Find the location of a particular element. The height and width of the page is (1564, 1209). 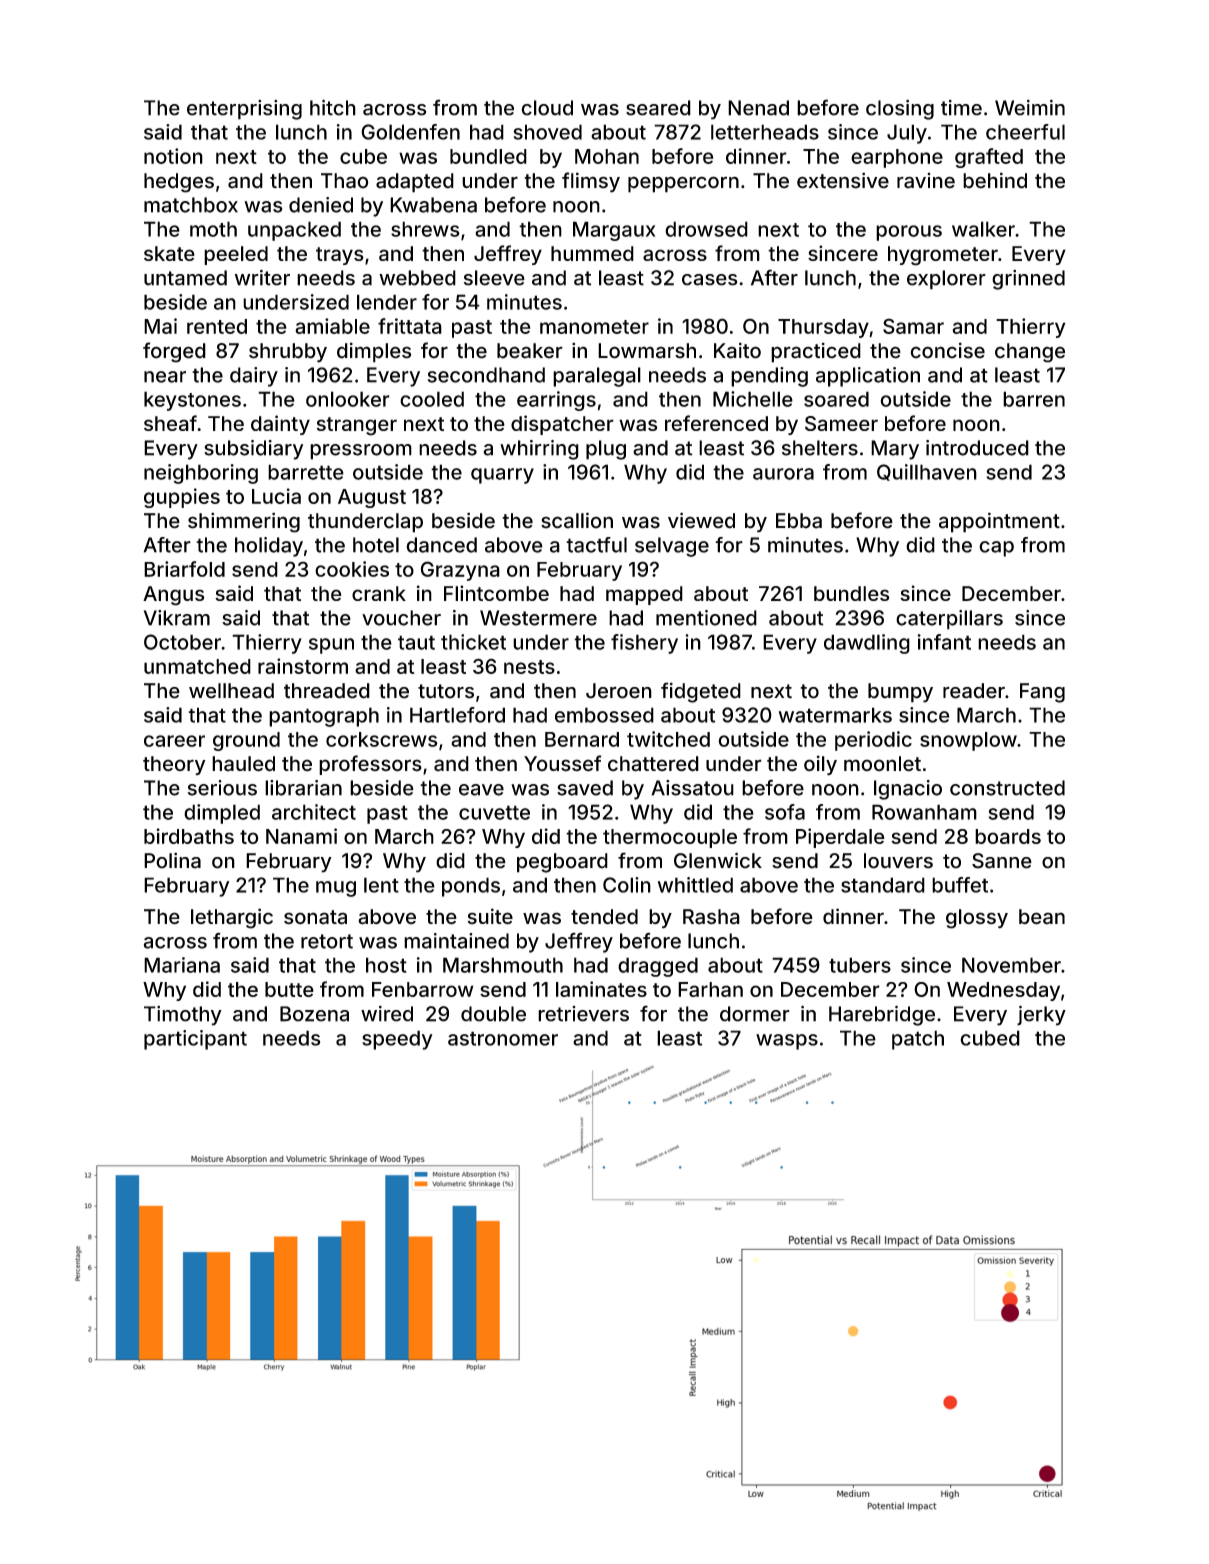

Weimin is located at coordinates (1030, 108).
